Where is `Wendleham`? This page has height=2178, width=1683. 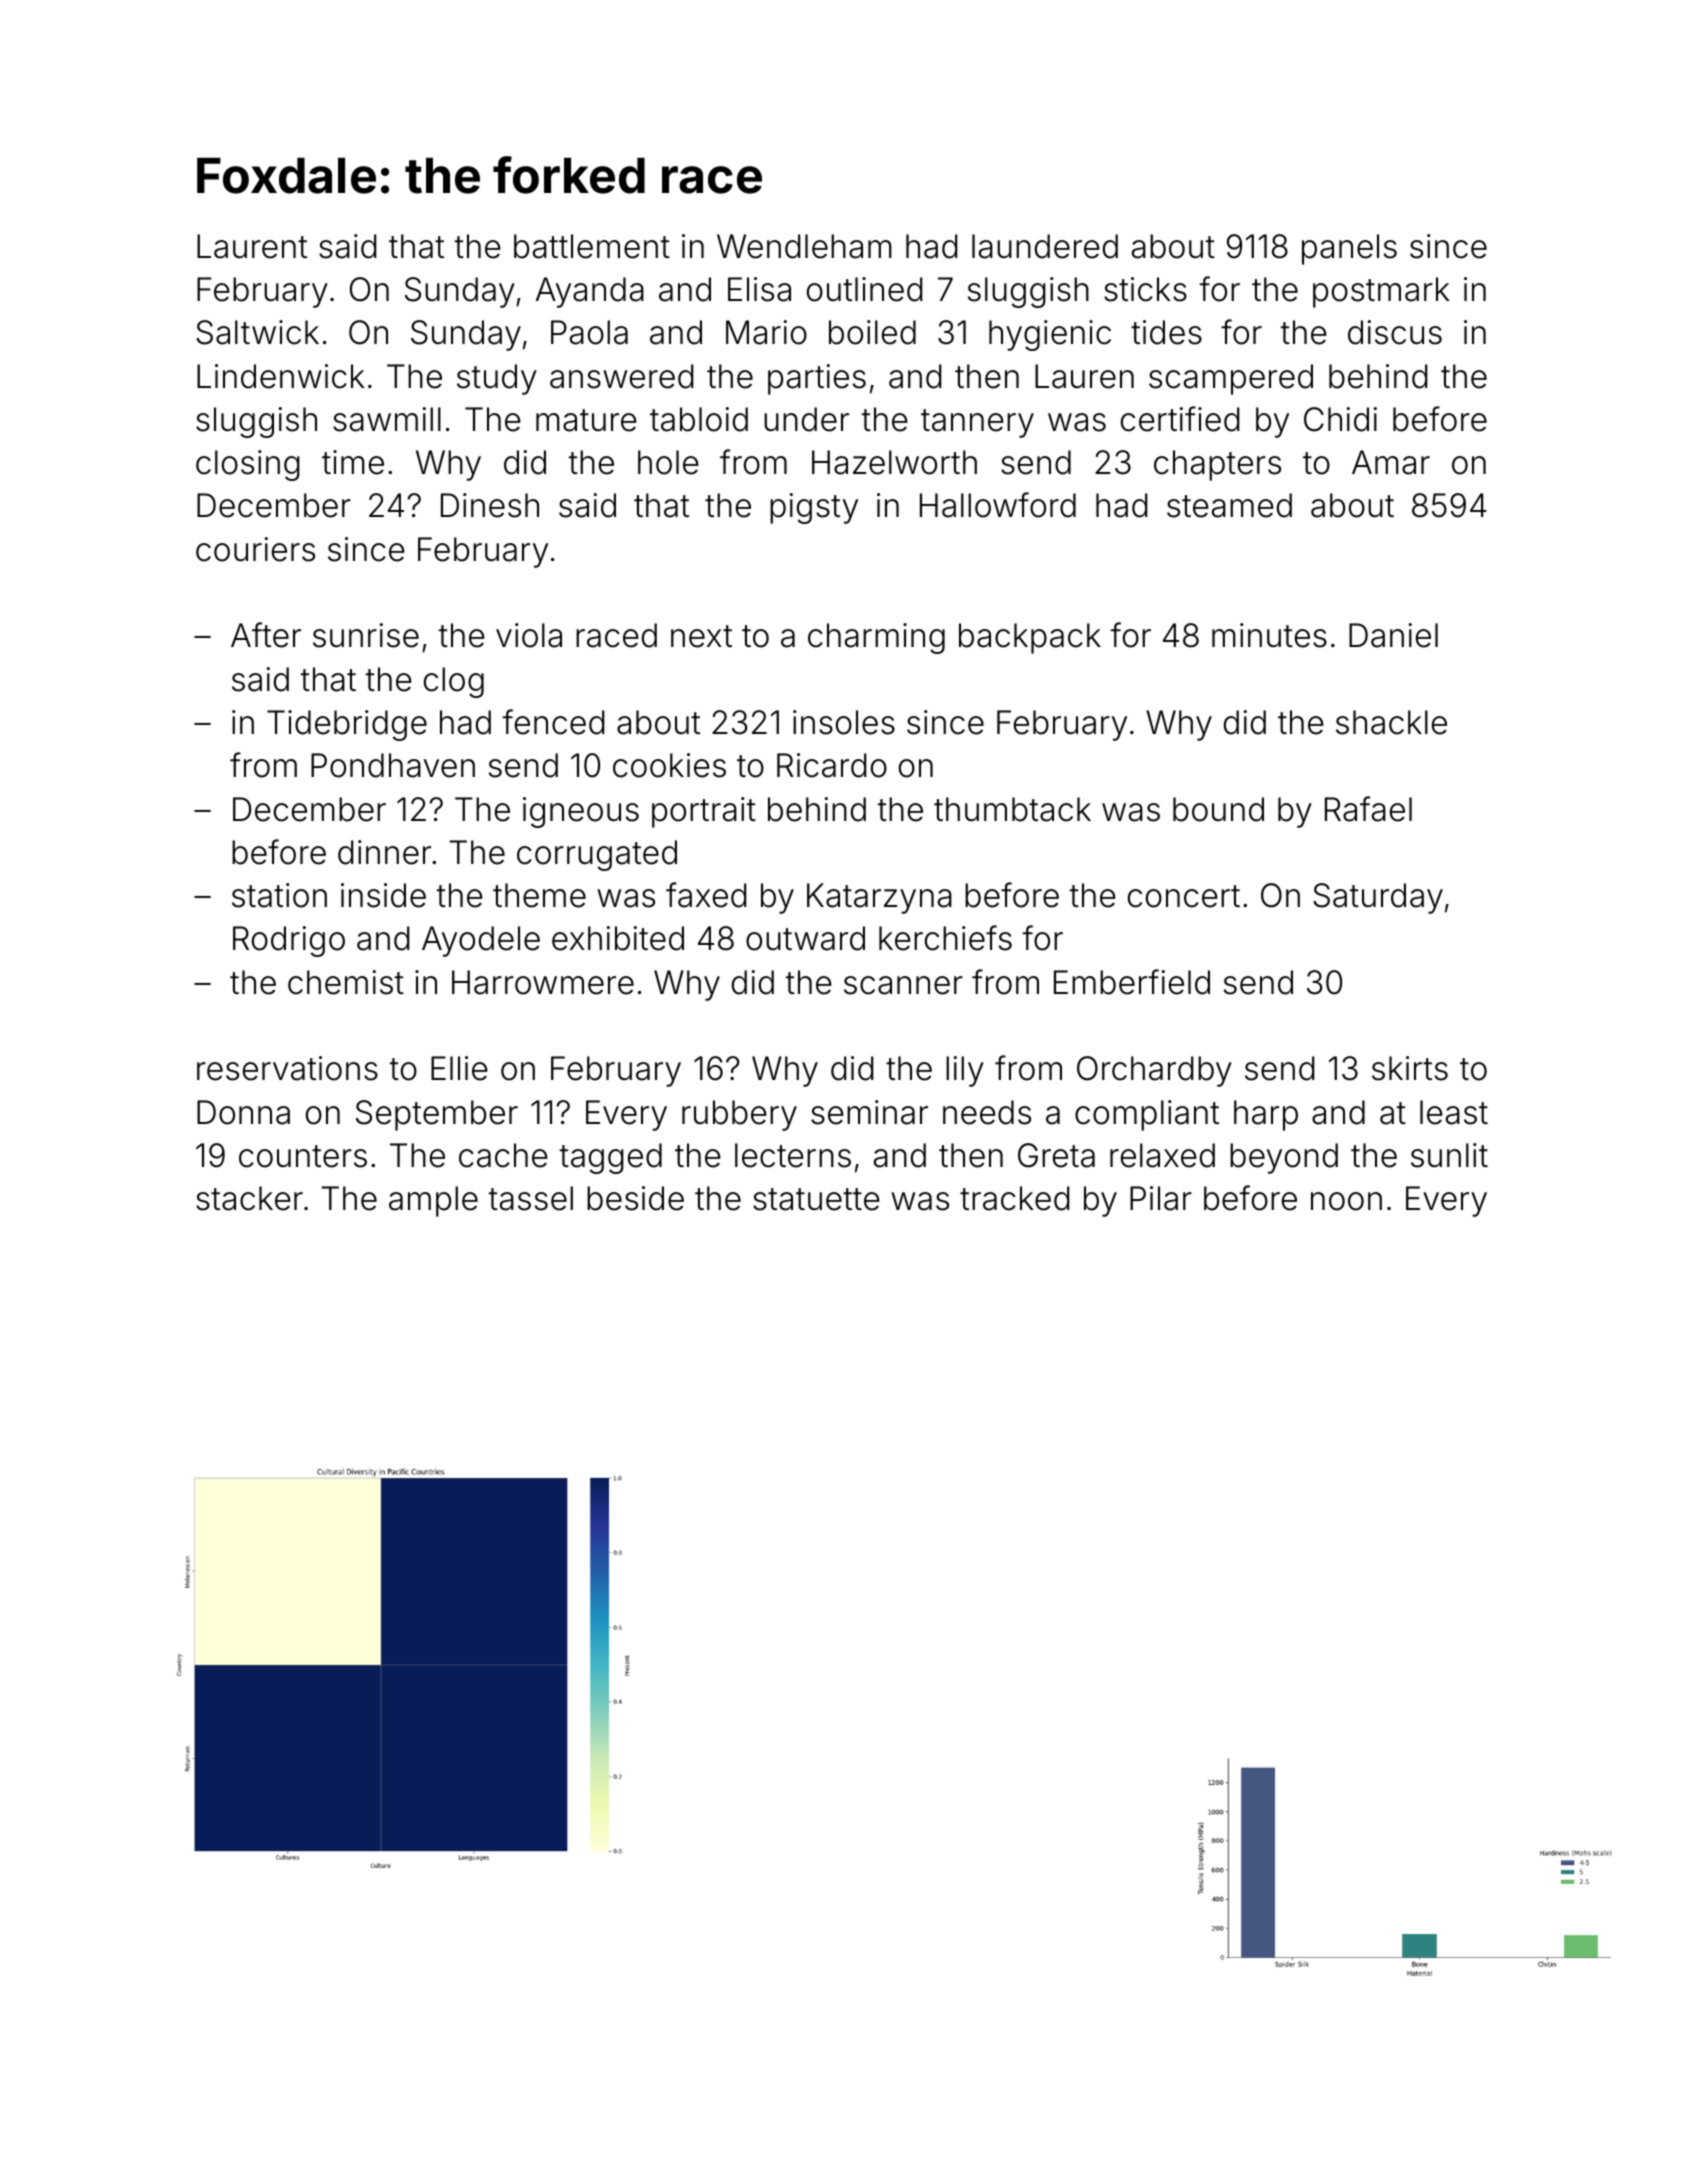
Wendleham is located at coordinates (804, 246).
